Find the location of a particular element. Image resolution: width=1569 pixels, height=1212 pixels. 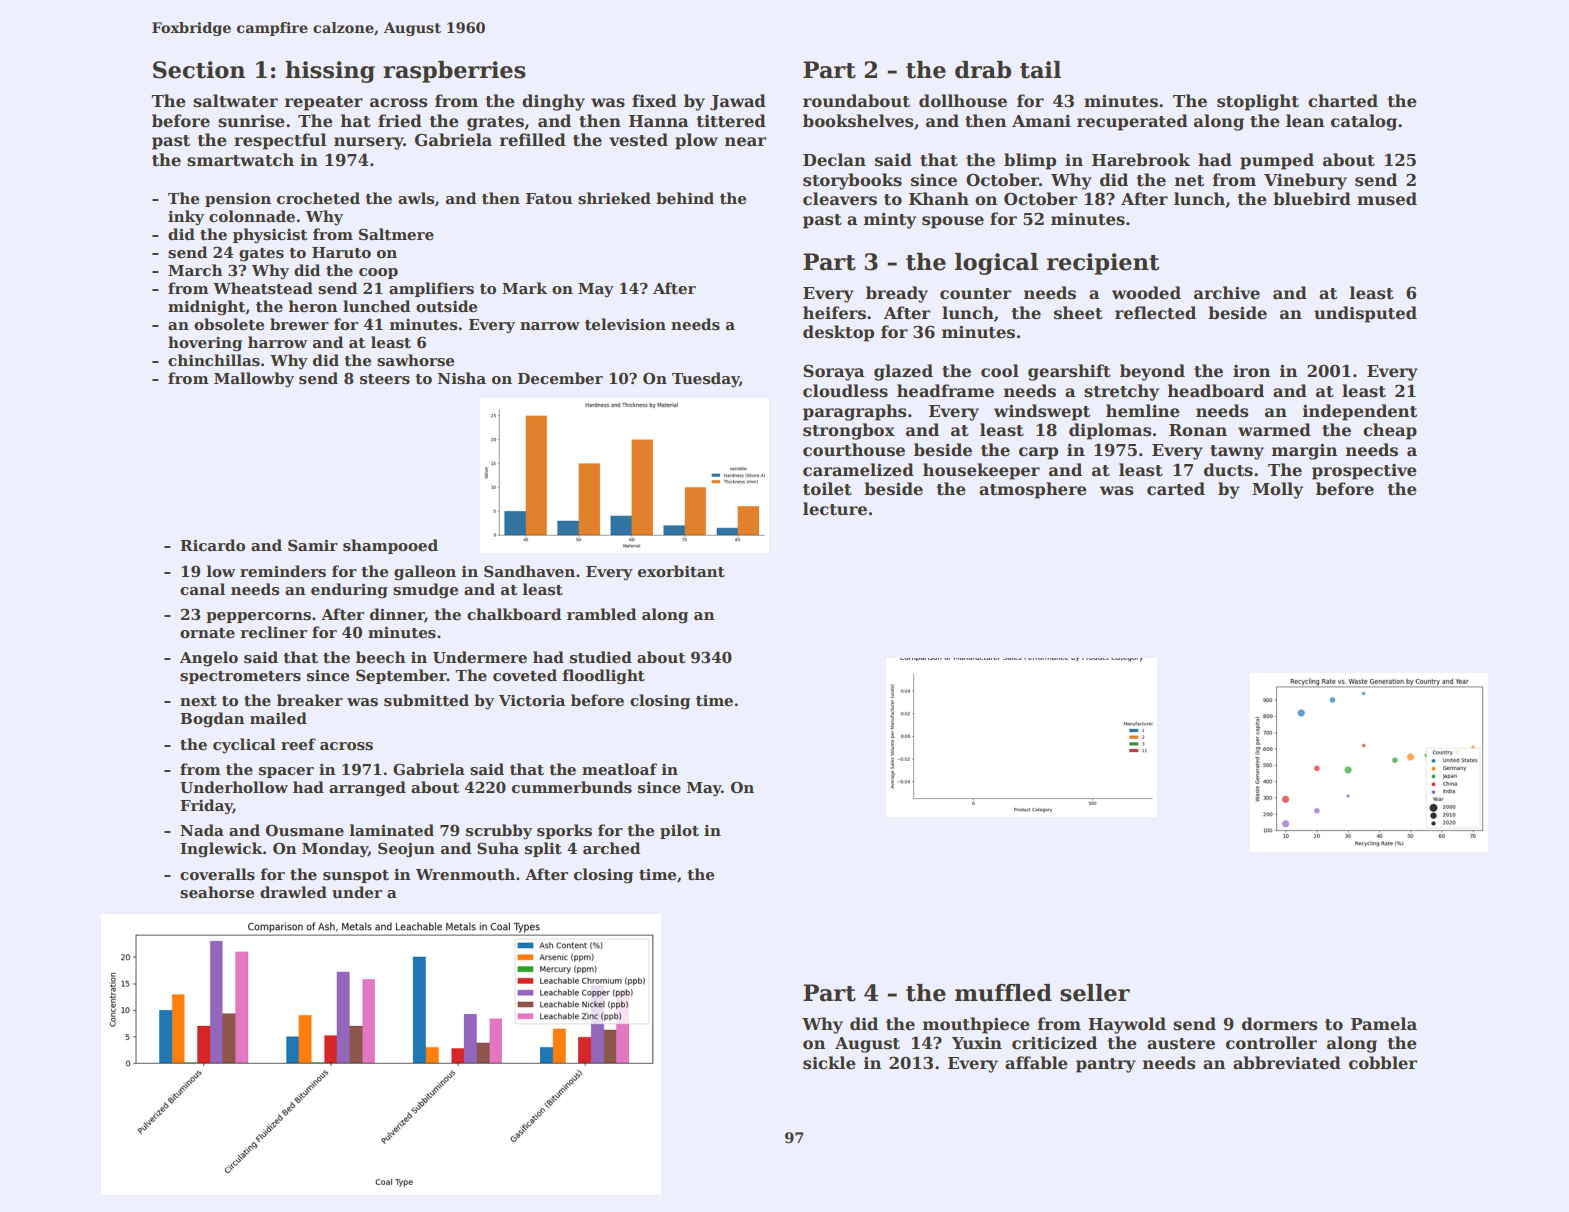

Molly is located at coordinates (1277, 490).
